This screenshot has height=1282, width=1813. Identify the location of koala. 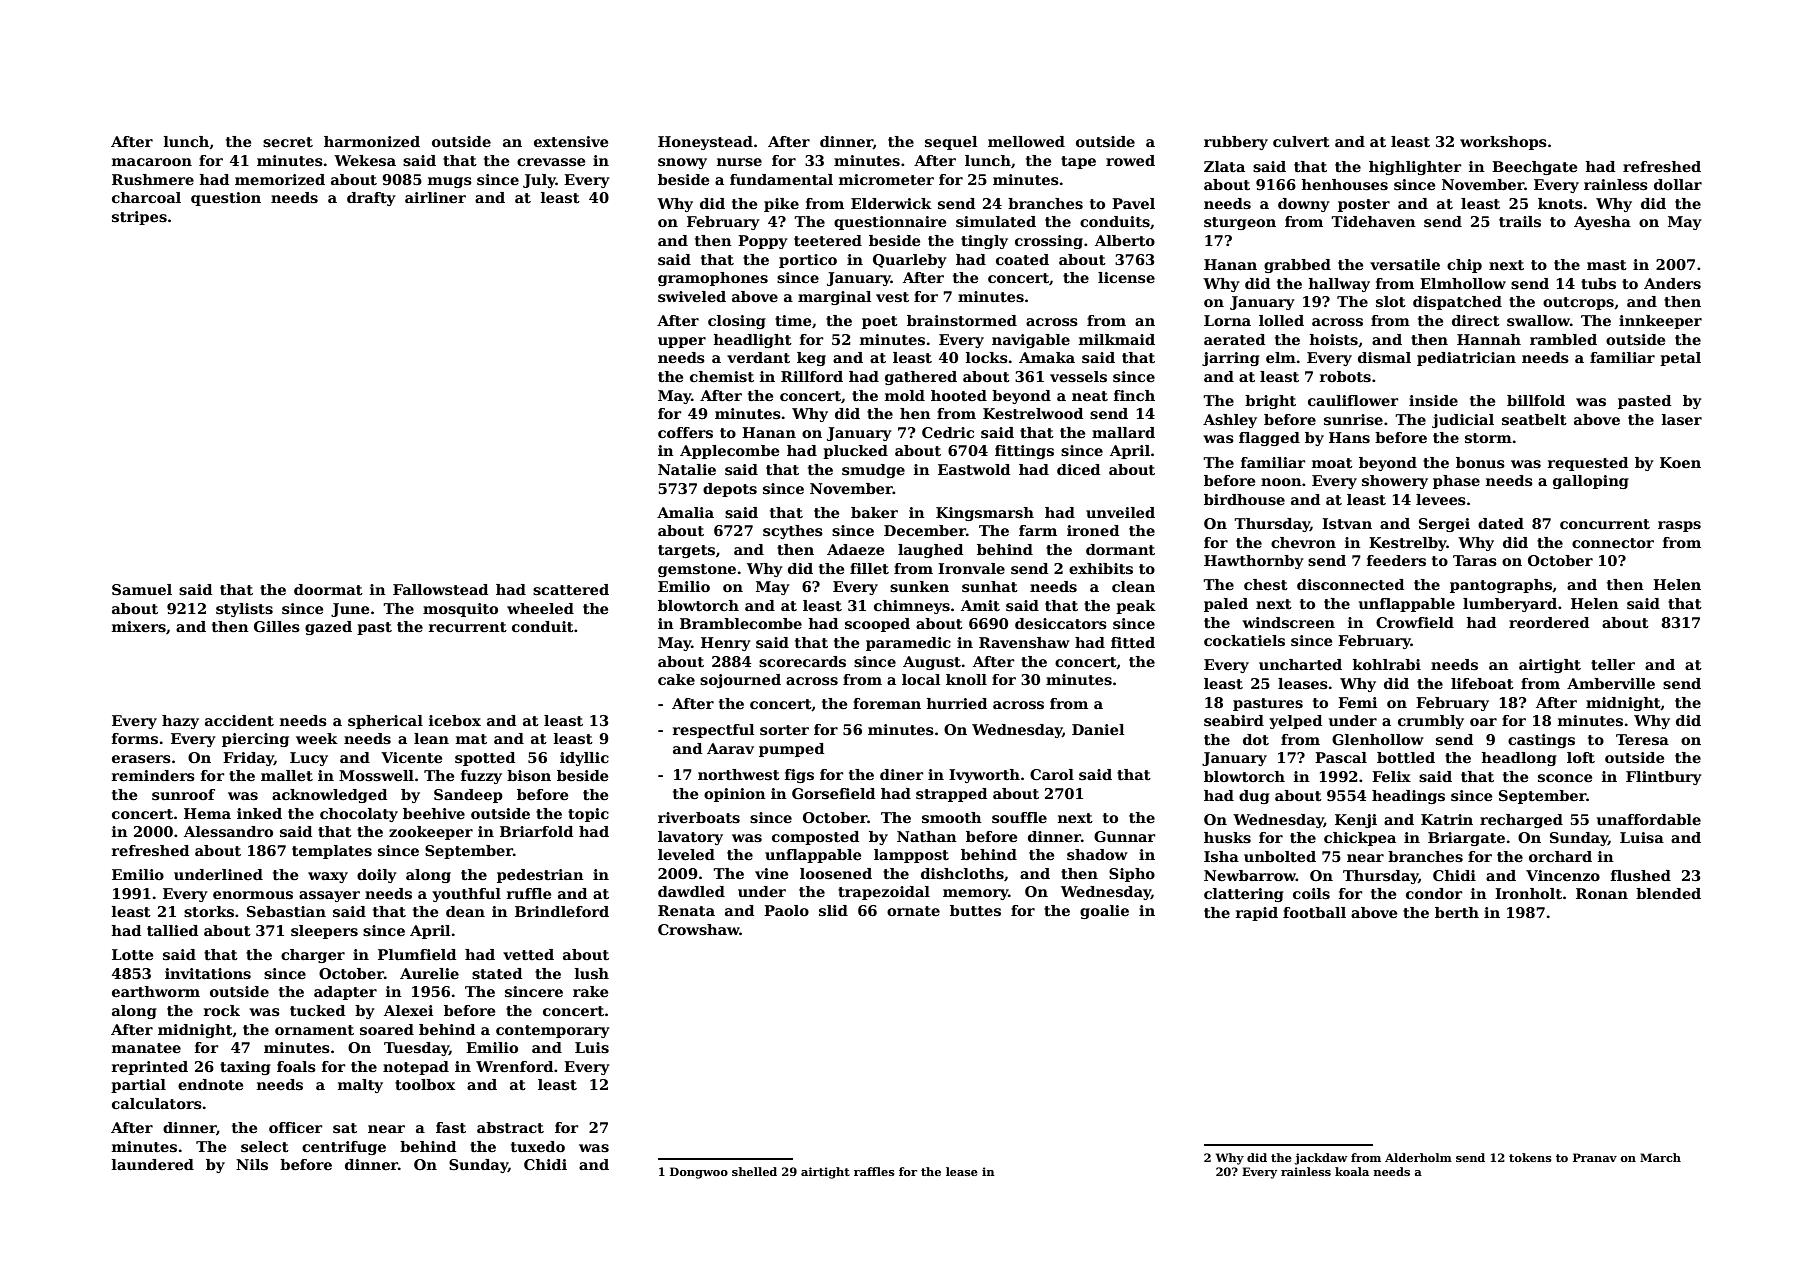
(1352, 1171).
